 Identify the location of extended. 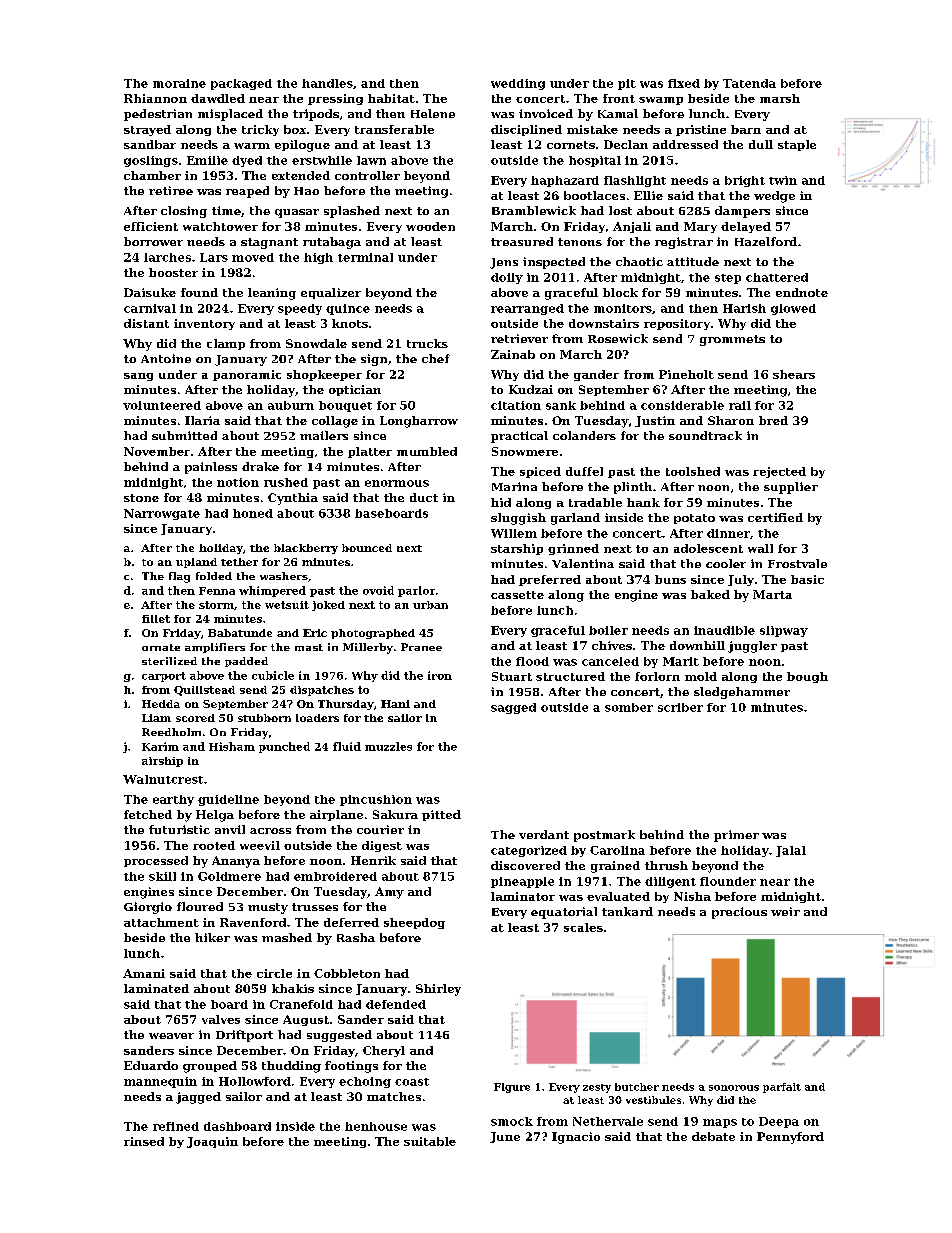
(301, 175).
